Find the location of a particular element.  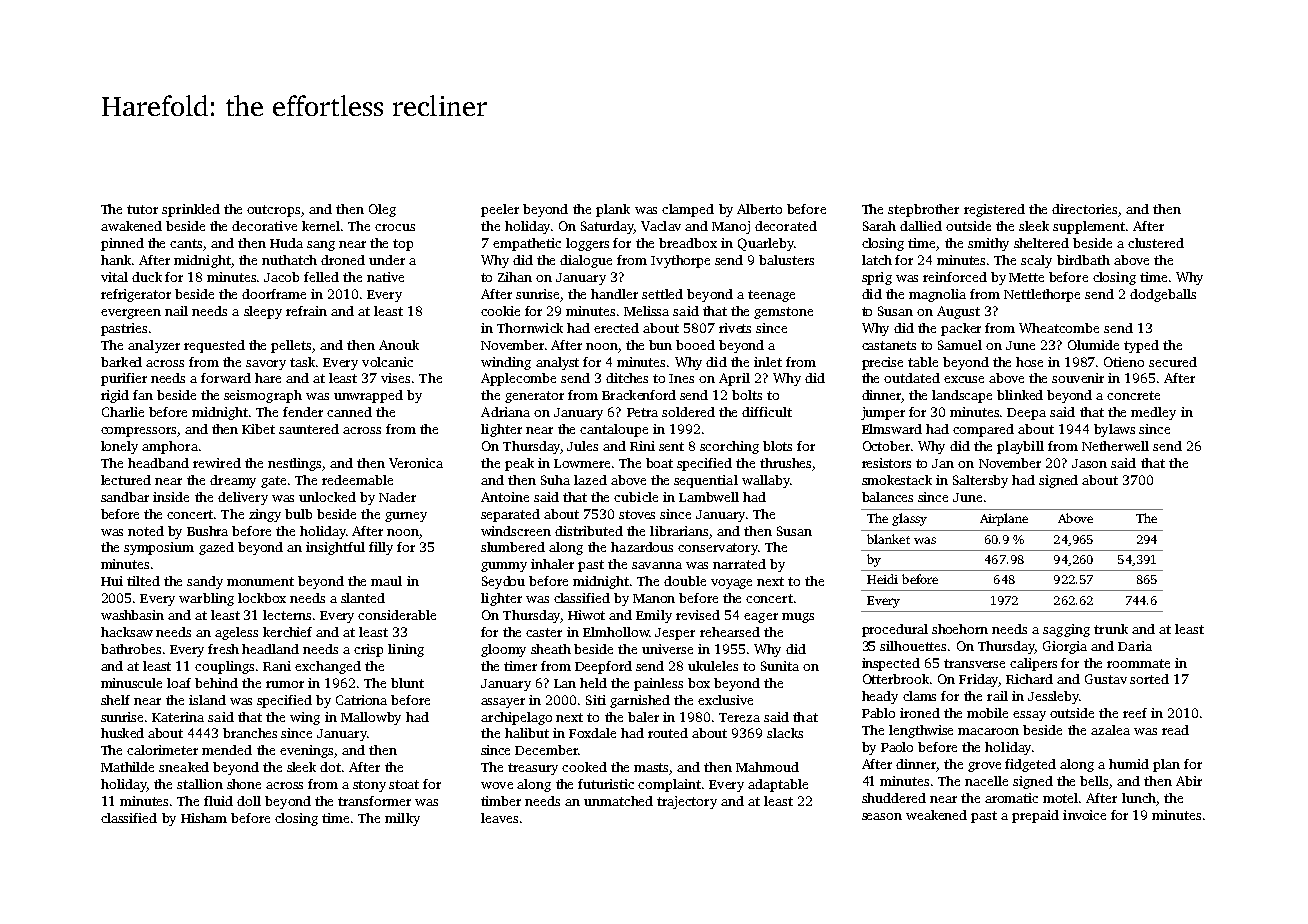

monument is located at coordinates (260, 581).
